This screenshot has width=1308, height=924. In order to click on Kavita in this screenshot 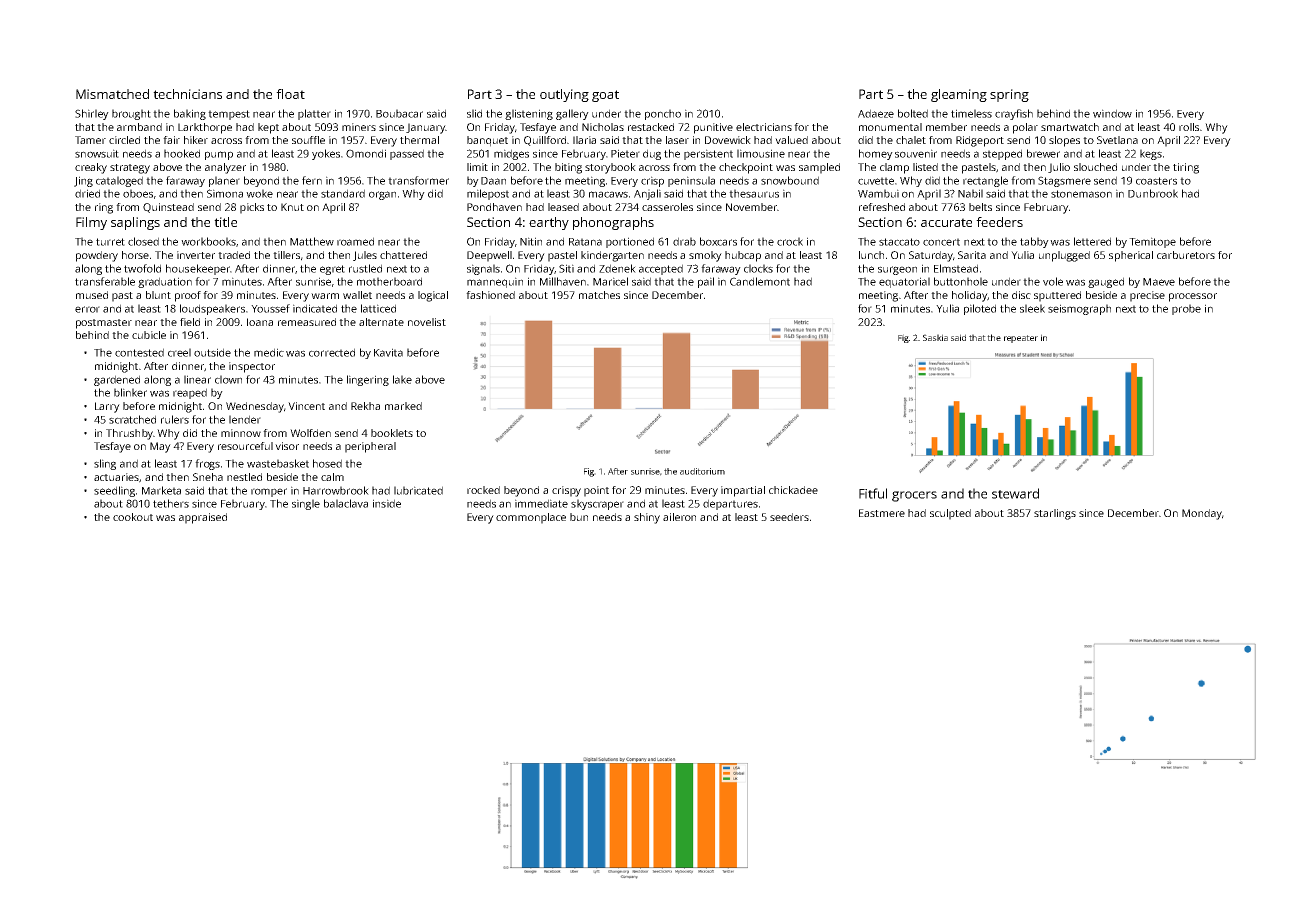, I will do `click(388, 352)`.
